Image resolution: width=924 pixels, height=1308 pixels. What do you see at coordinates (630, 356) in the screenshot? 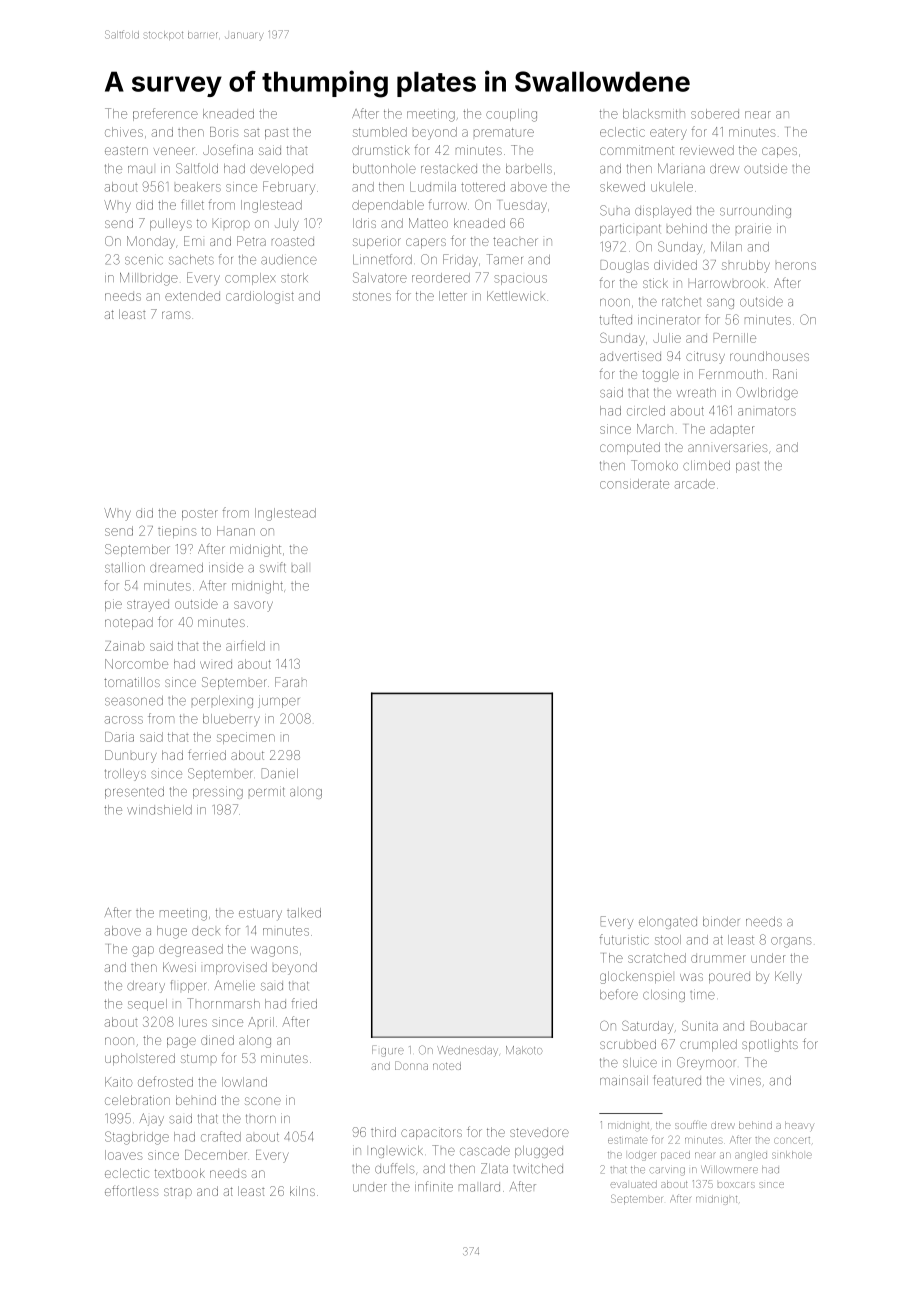
I see `advertised` at bounding box center [630, 356].
